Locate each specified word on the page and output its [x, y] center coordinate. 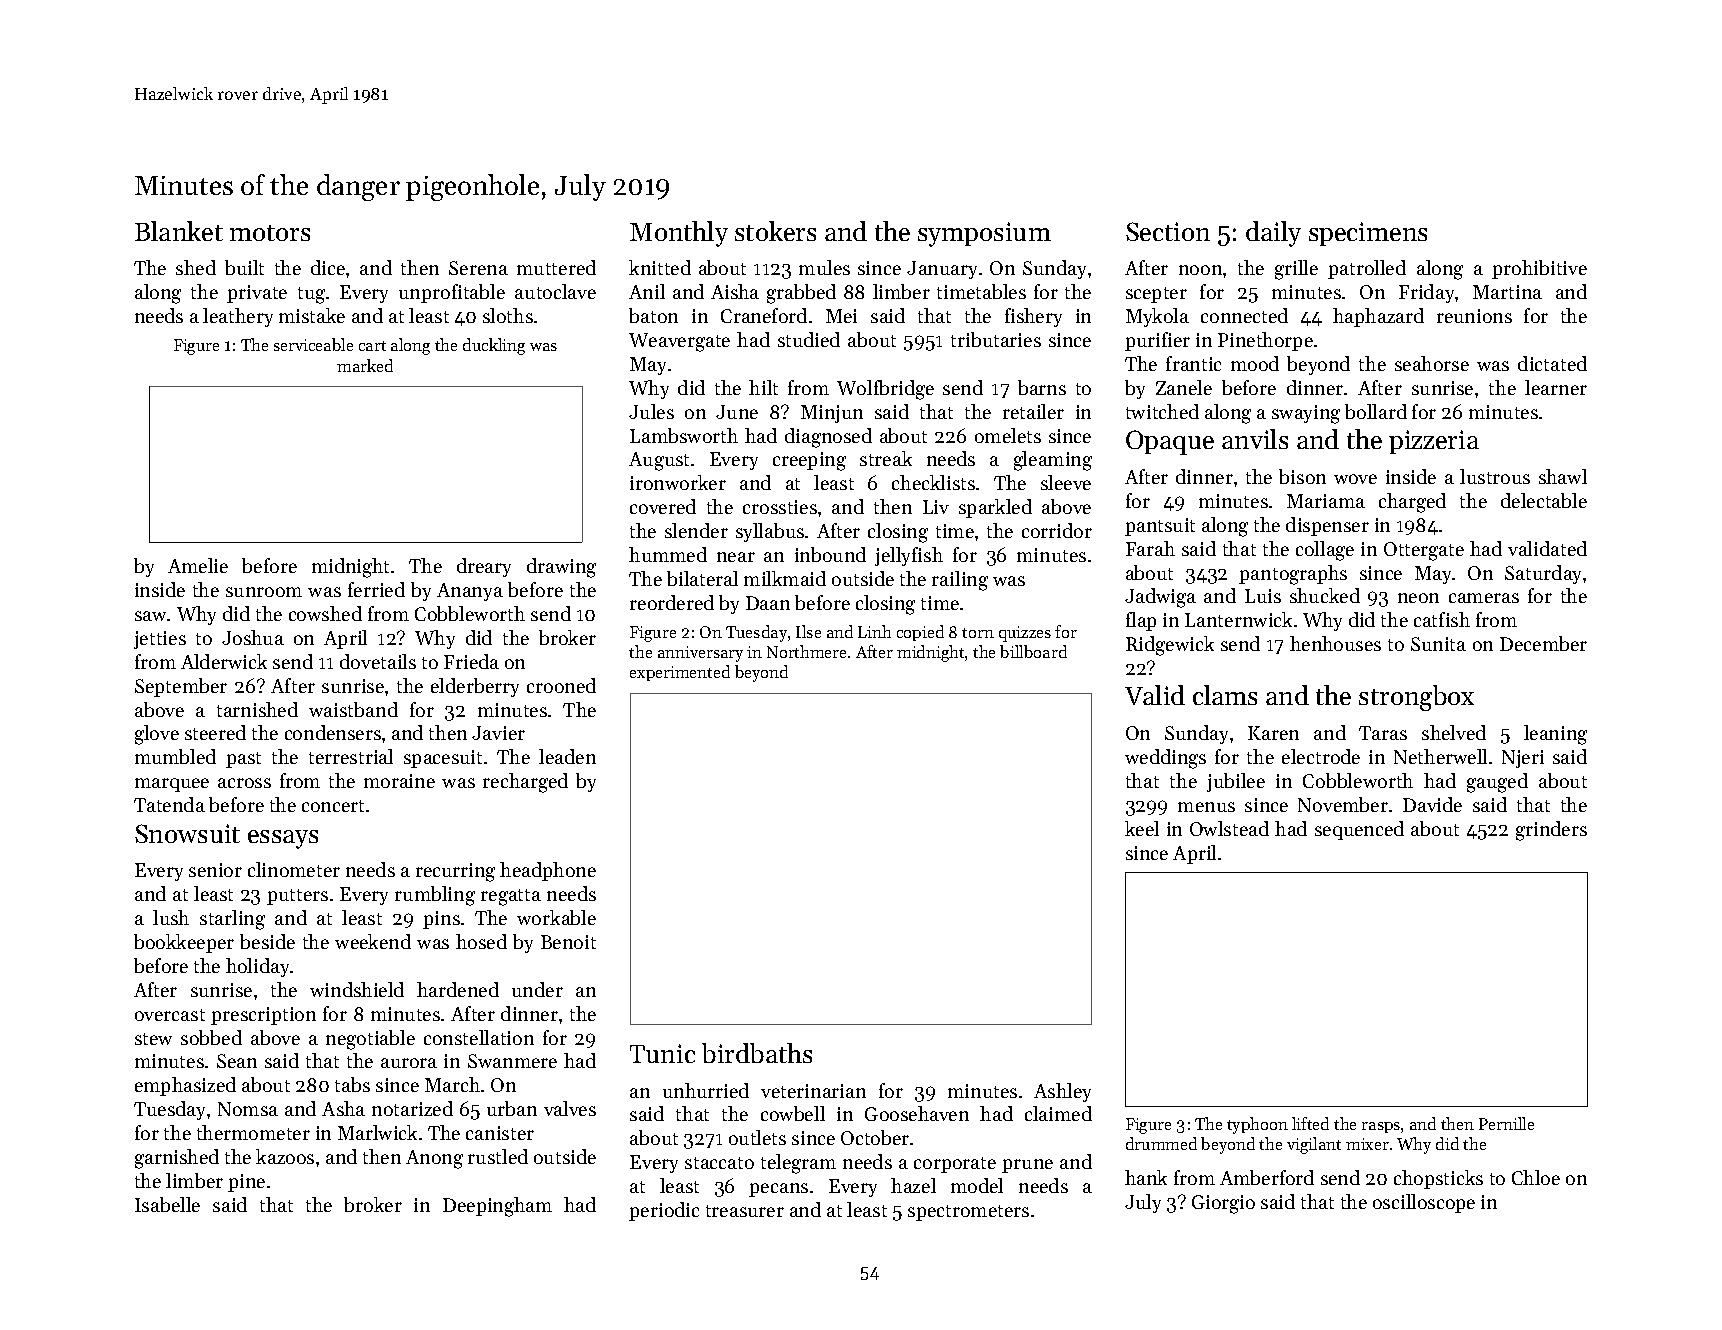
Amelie [198, 565]
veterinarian [813, 1091]
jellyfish [909, 556]
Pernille [1506, 1123]
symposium [984, 234]
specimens [1368, 234]
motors [270, 233]
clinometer [294, 869]
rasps [1381, 1127]
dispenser [1327, 526]
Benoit [568, 942]
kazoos [285, 1156]
